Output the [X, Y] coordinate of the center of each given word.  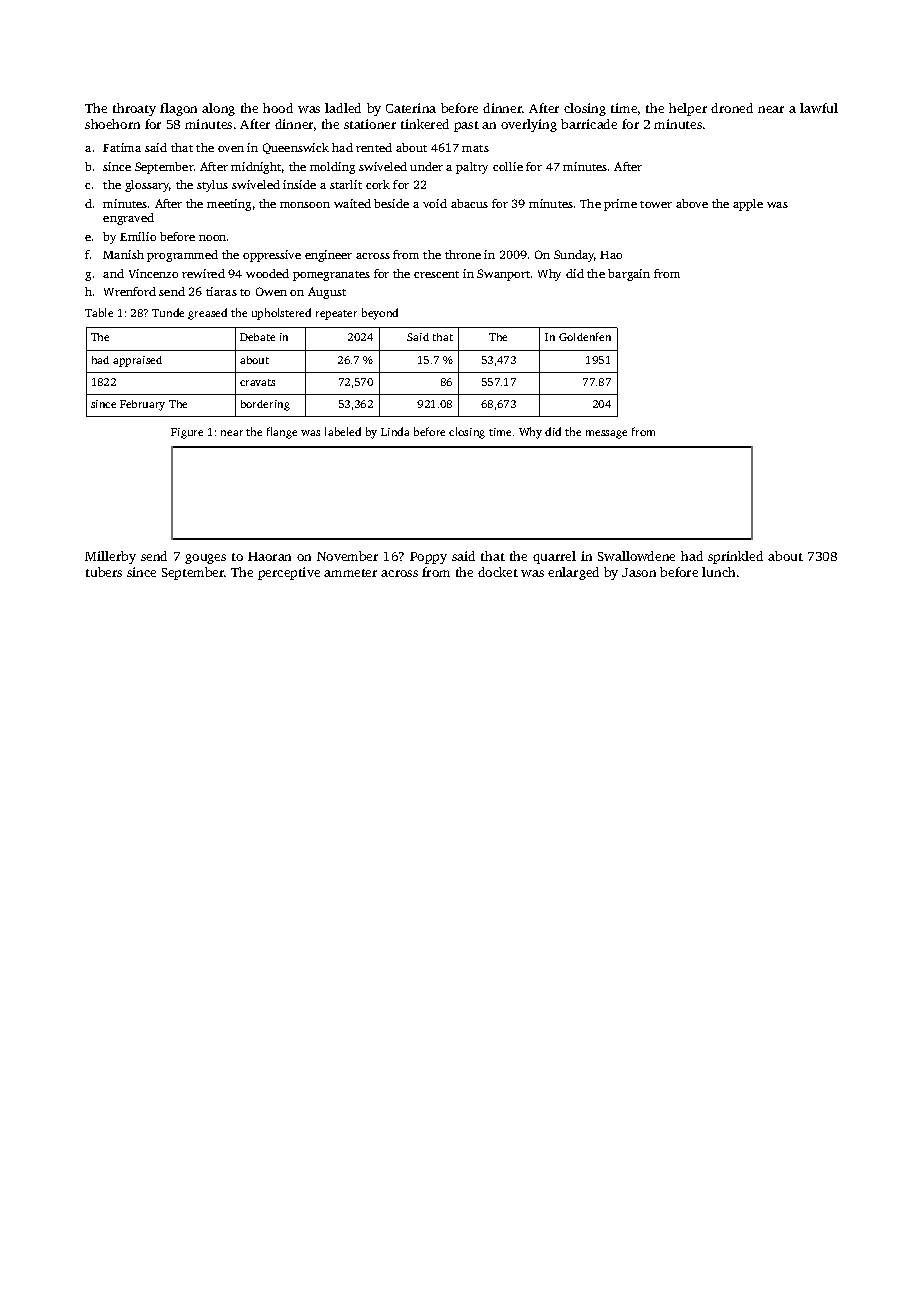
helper [688, 109]
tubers [104, 572]
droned [732, 108]
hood [278, 108]
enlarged [573, 573]
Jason [639, 572]
